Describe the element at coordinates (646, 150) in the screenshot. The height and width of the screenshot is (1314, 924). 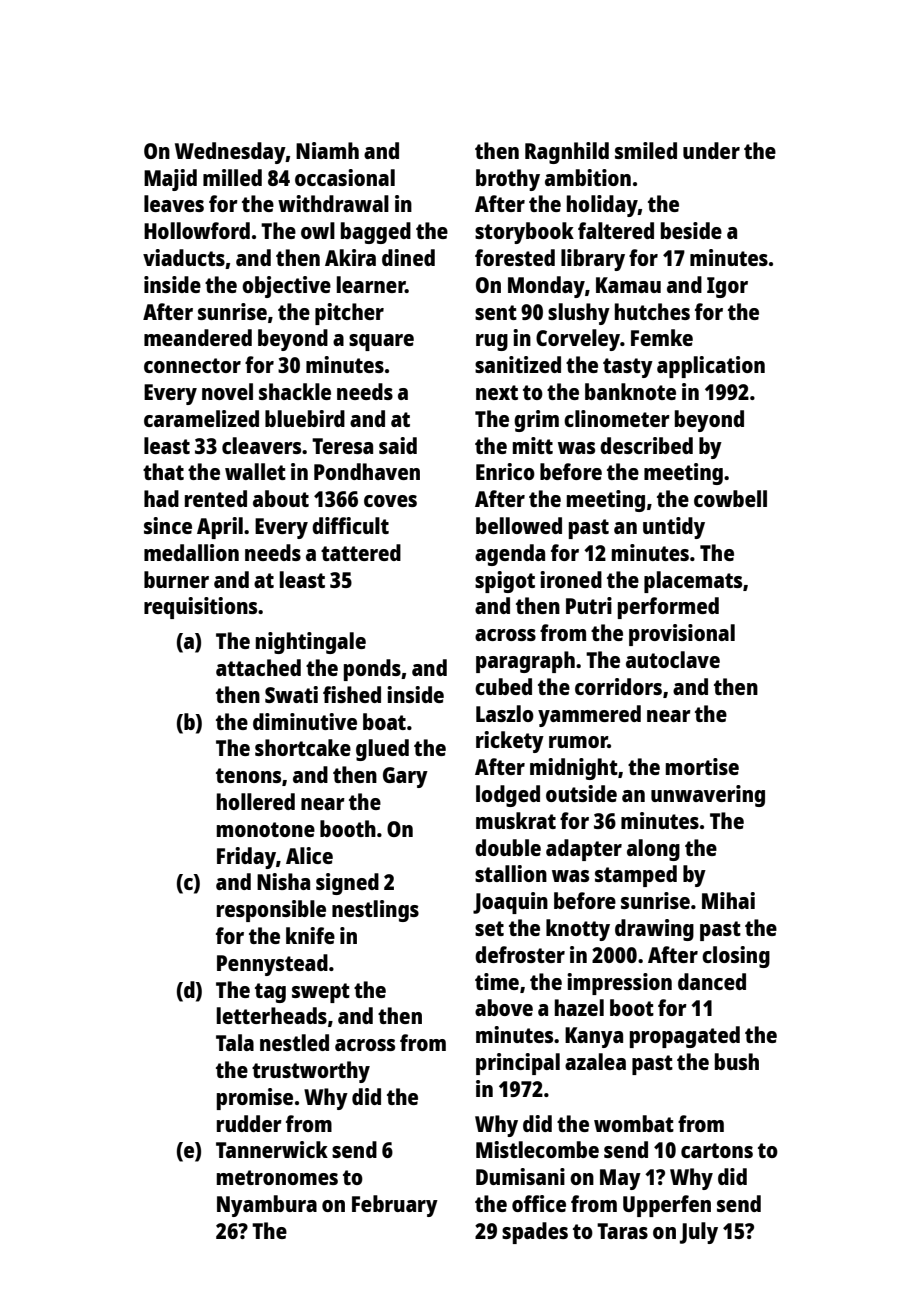
I see `smiled` at that location.
